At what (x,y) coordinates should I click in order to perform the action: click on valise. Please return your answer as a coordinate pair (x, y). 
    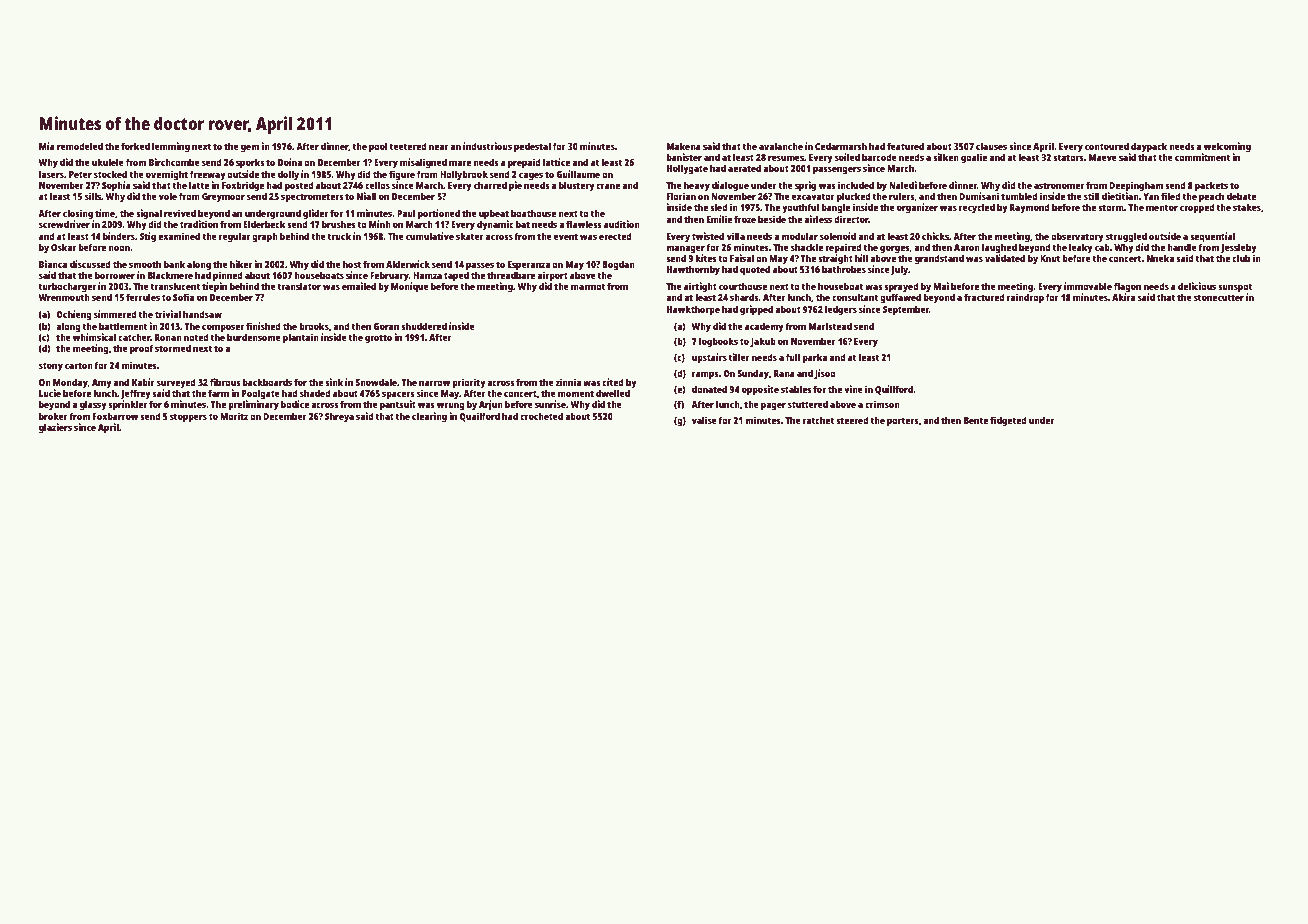
    Looking at the image, I should click on (704, 420).
